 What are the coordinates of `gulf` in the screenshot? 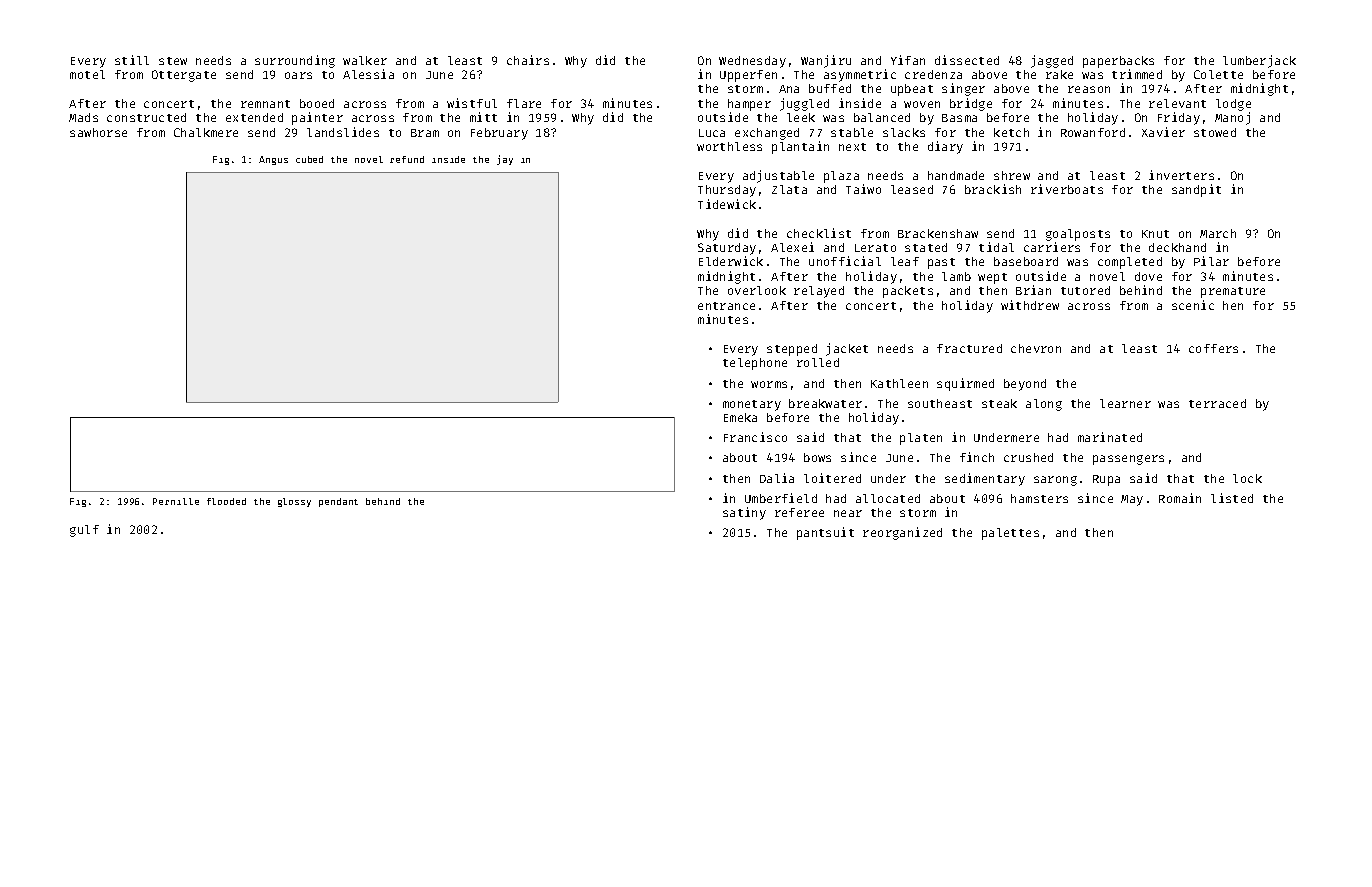 It's located at (84, 531).
